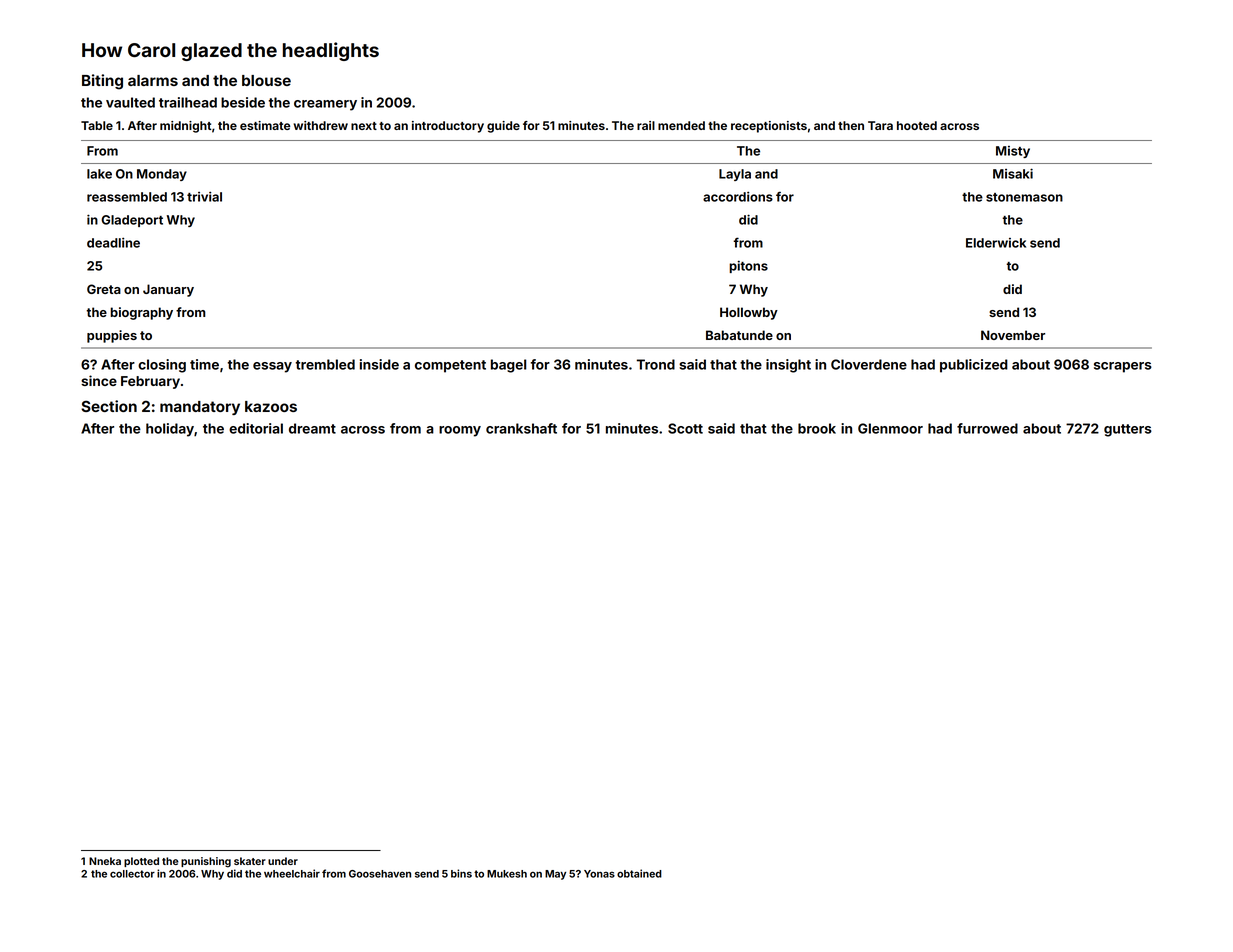 The height and width of the screenshot is (952, 1233). What do you see at coordinates (748, 267) in the screenshot?
I see `pitons` at bounding box center [748, 267].
